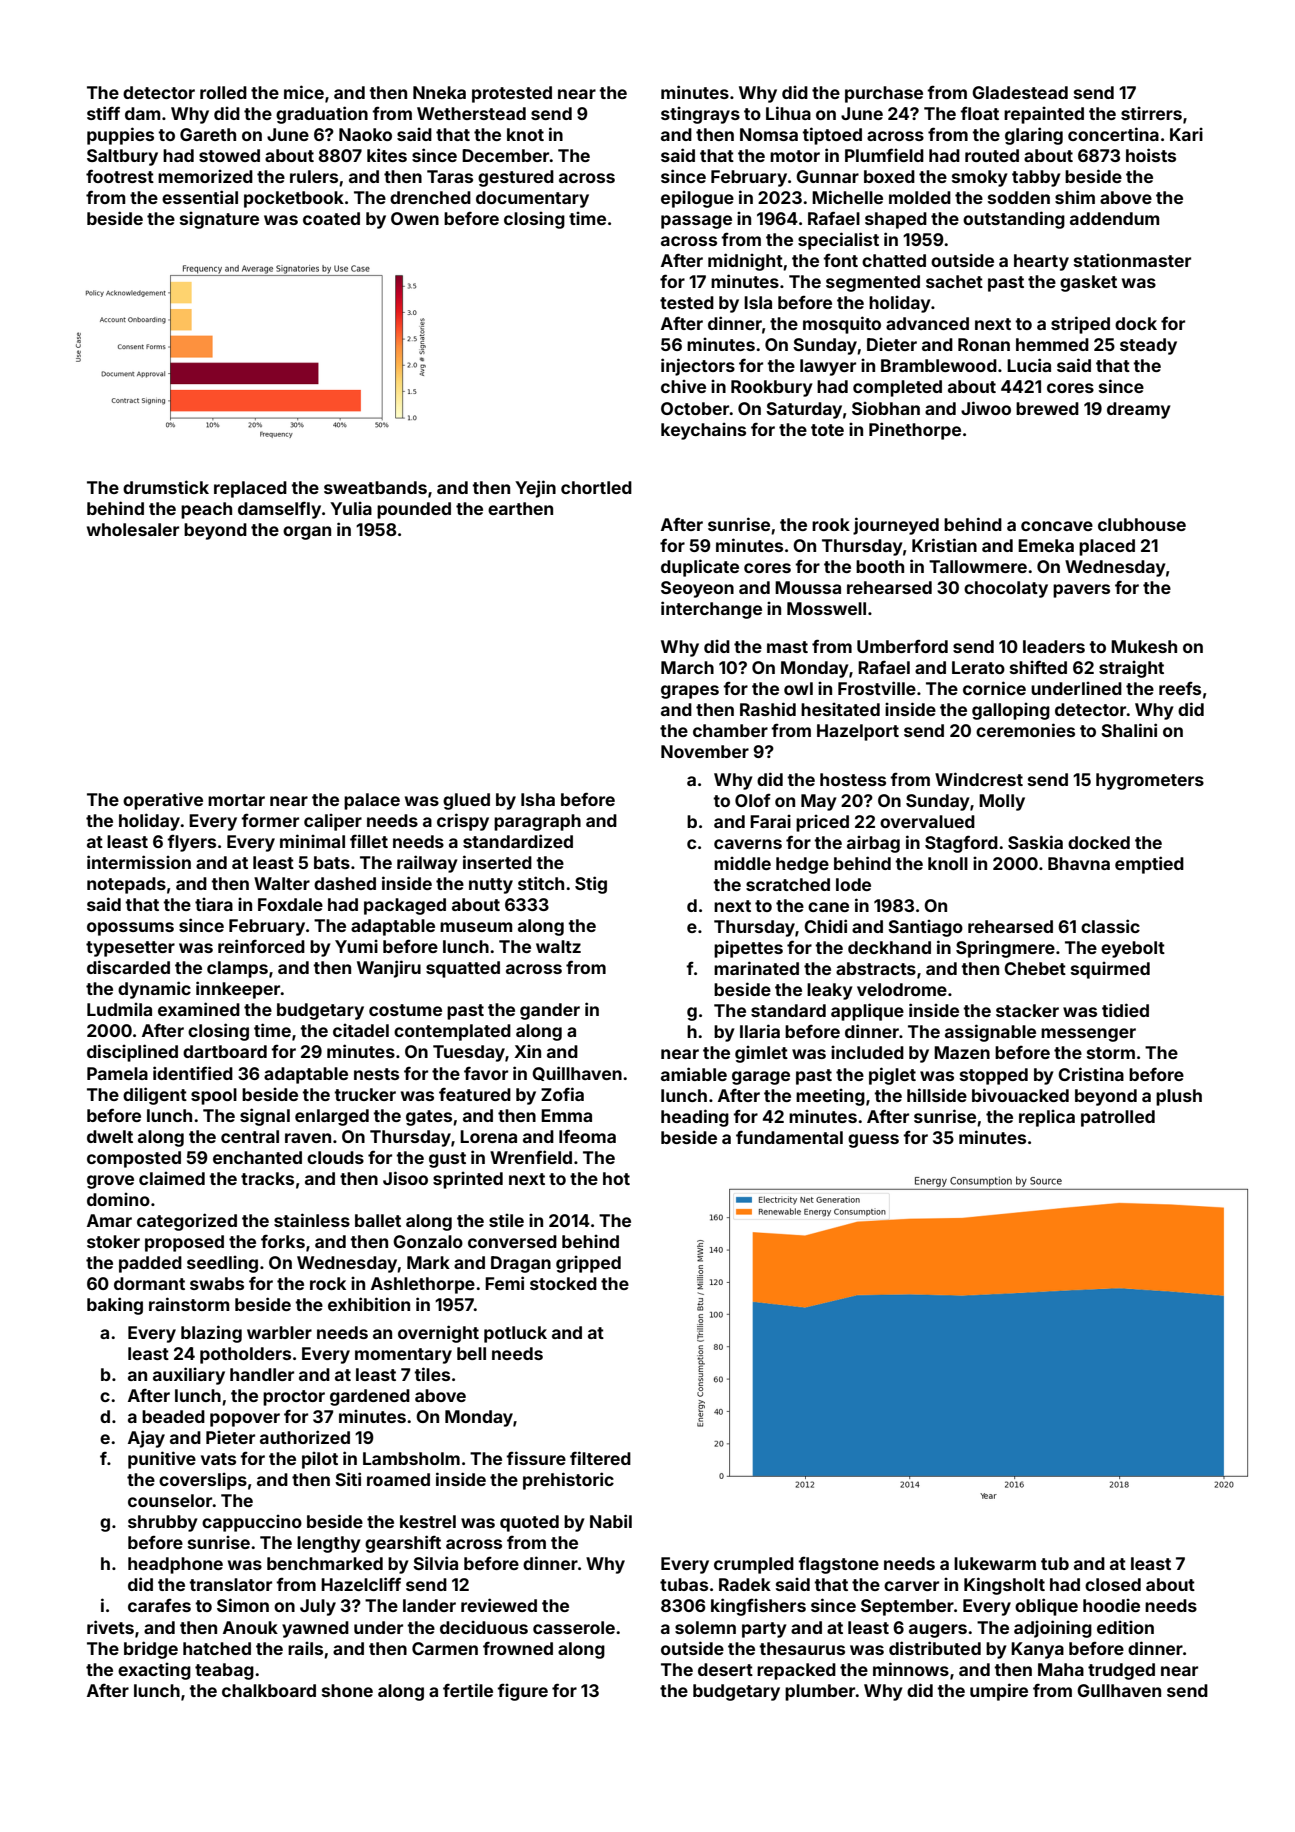 Image resolution: width=1295 pixels, height=1832 pixels. What do you see at coordinates (978, 667) in the screenshot?
I see `Lerato` at bounding box center [978, 667].
